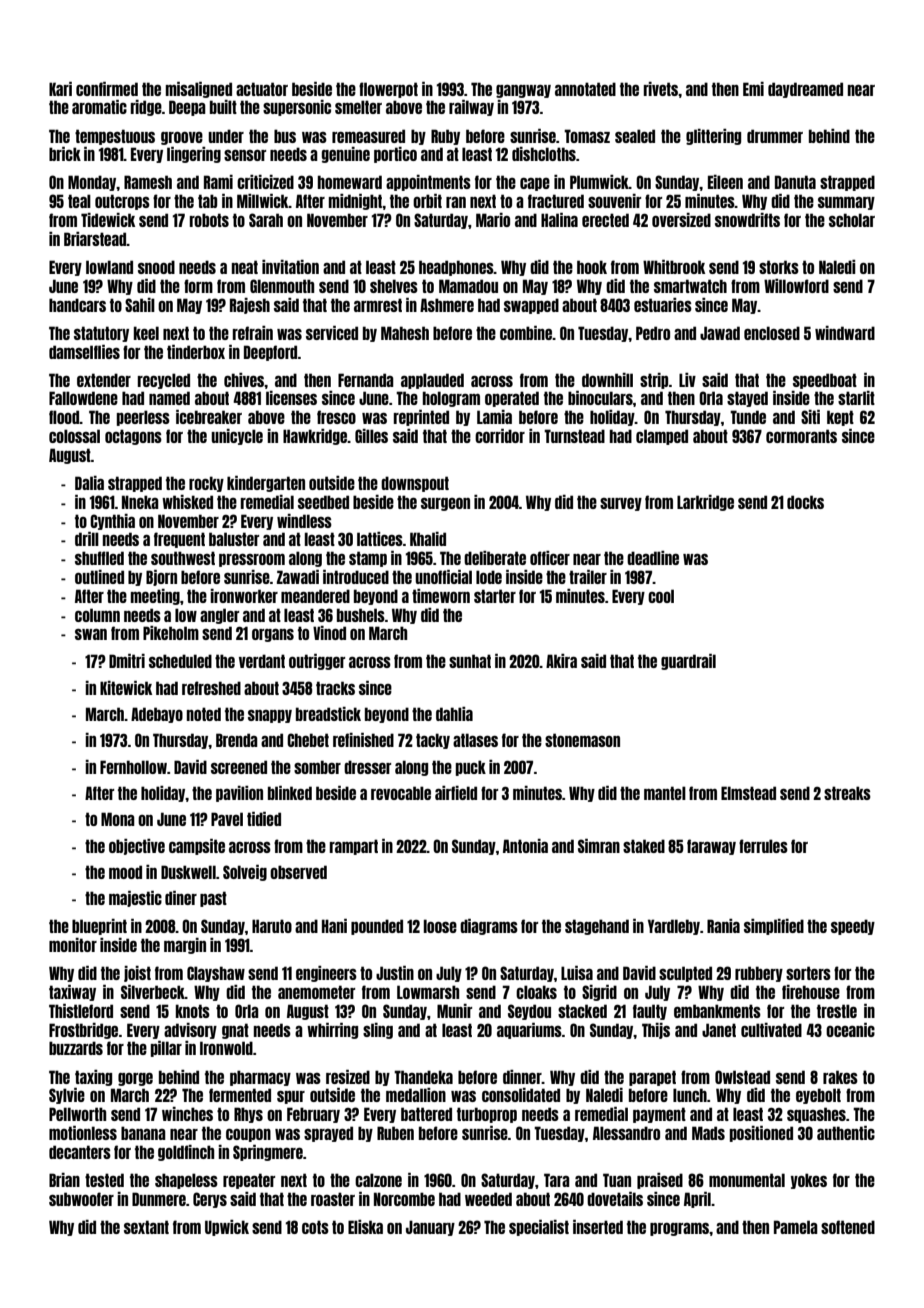 The width and height of the screenshot is (924, 1308). Describe the element at coordinates (401, 793) in the screenshot. I see `revocable` at that location.
